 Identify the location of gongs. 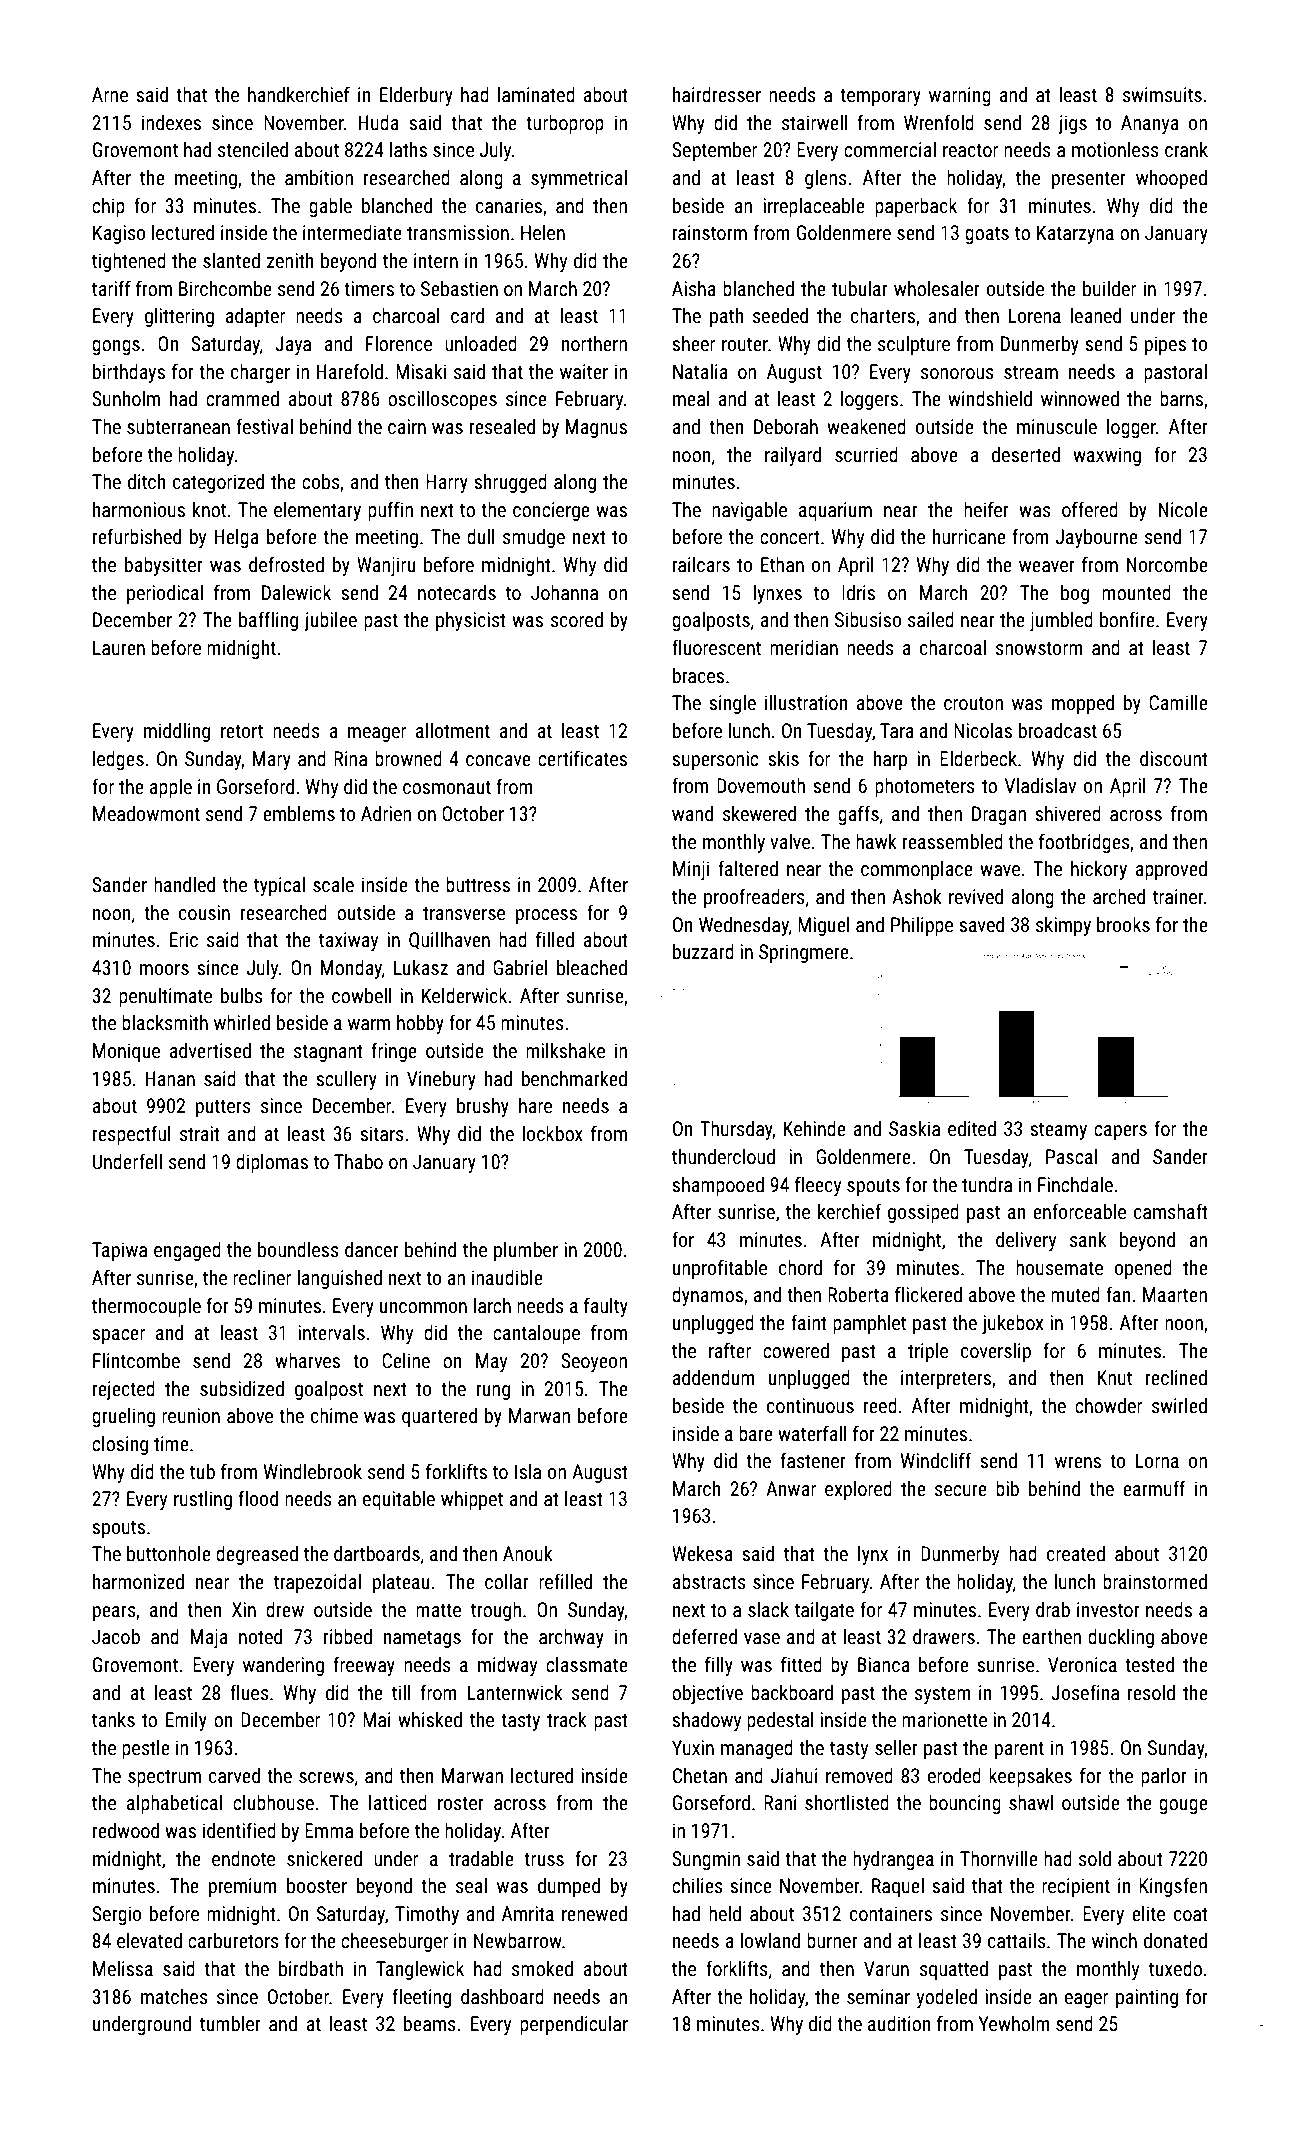
(116, 347).
